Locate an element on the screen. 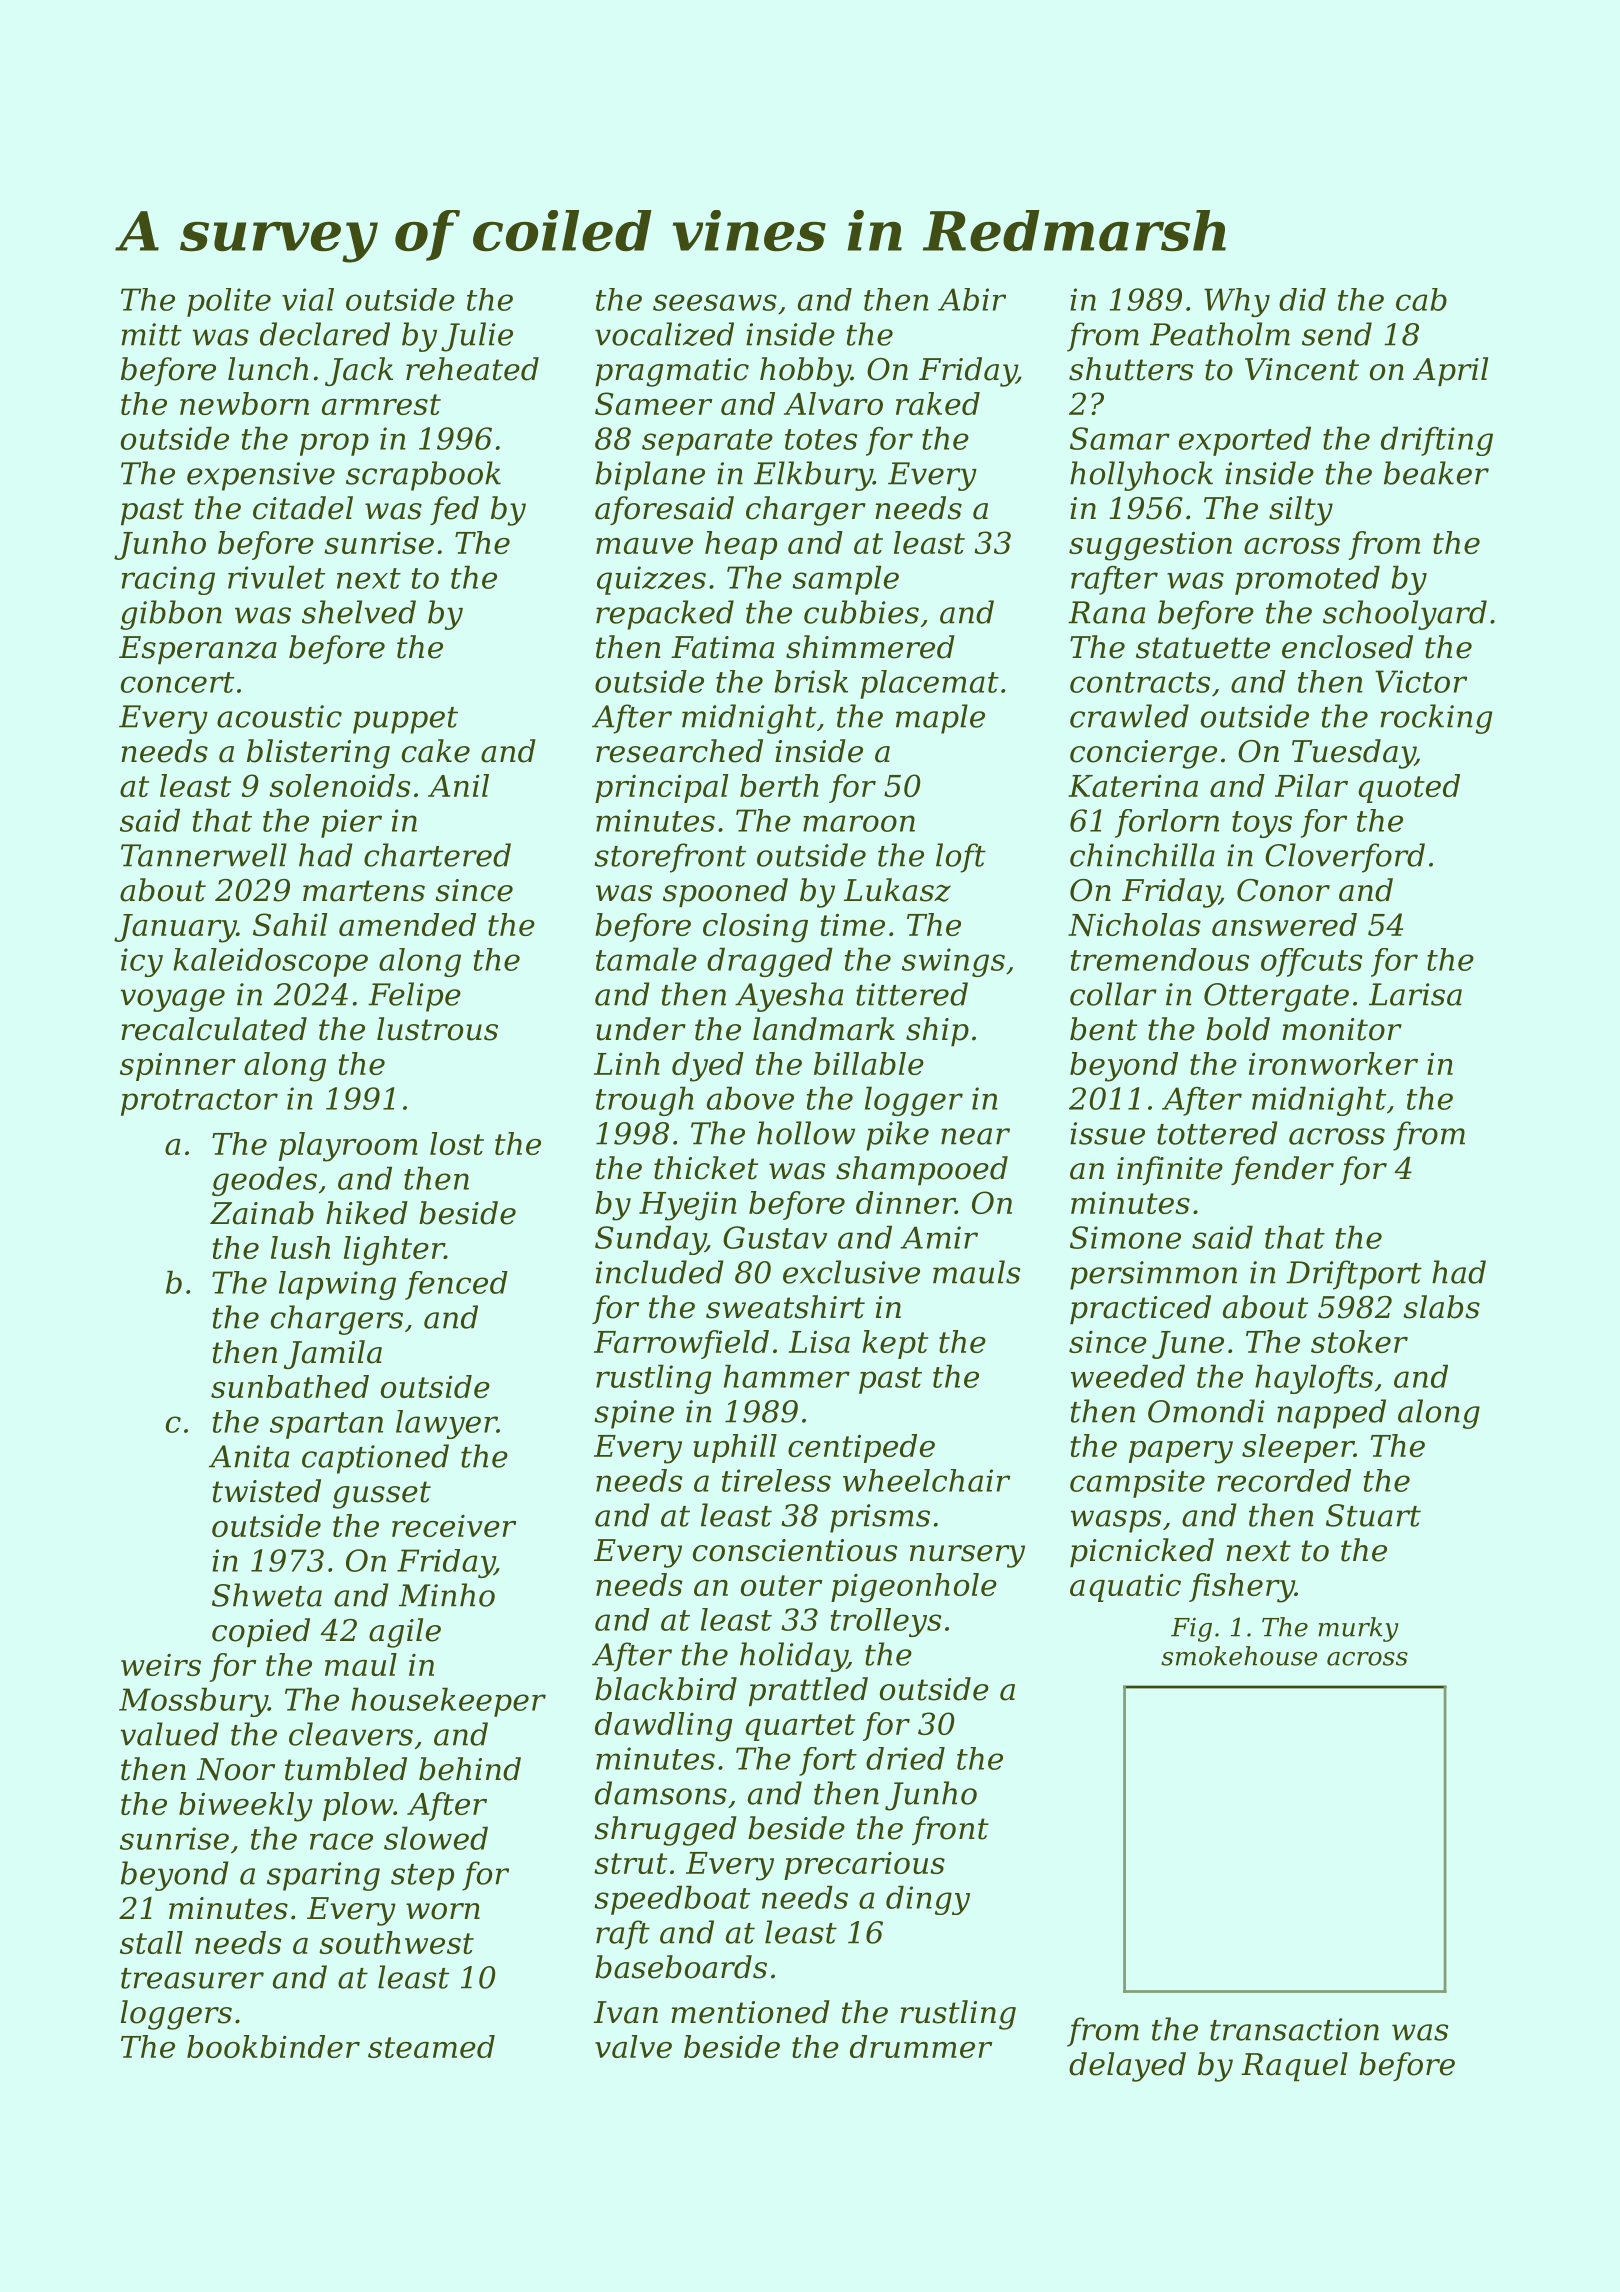 This screenshot has height=2292, width=1620. valve is located at coordinates (633, 2046).
